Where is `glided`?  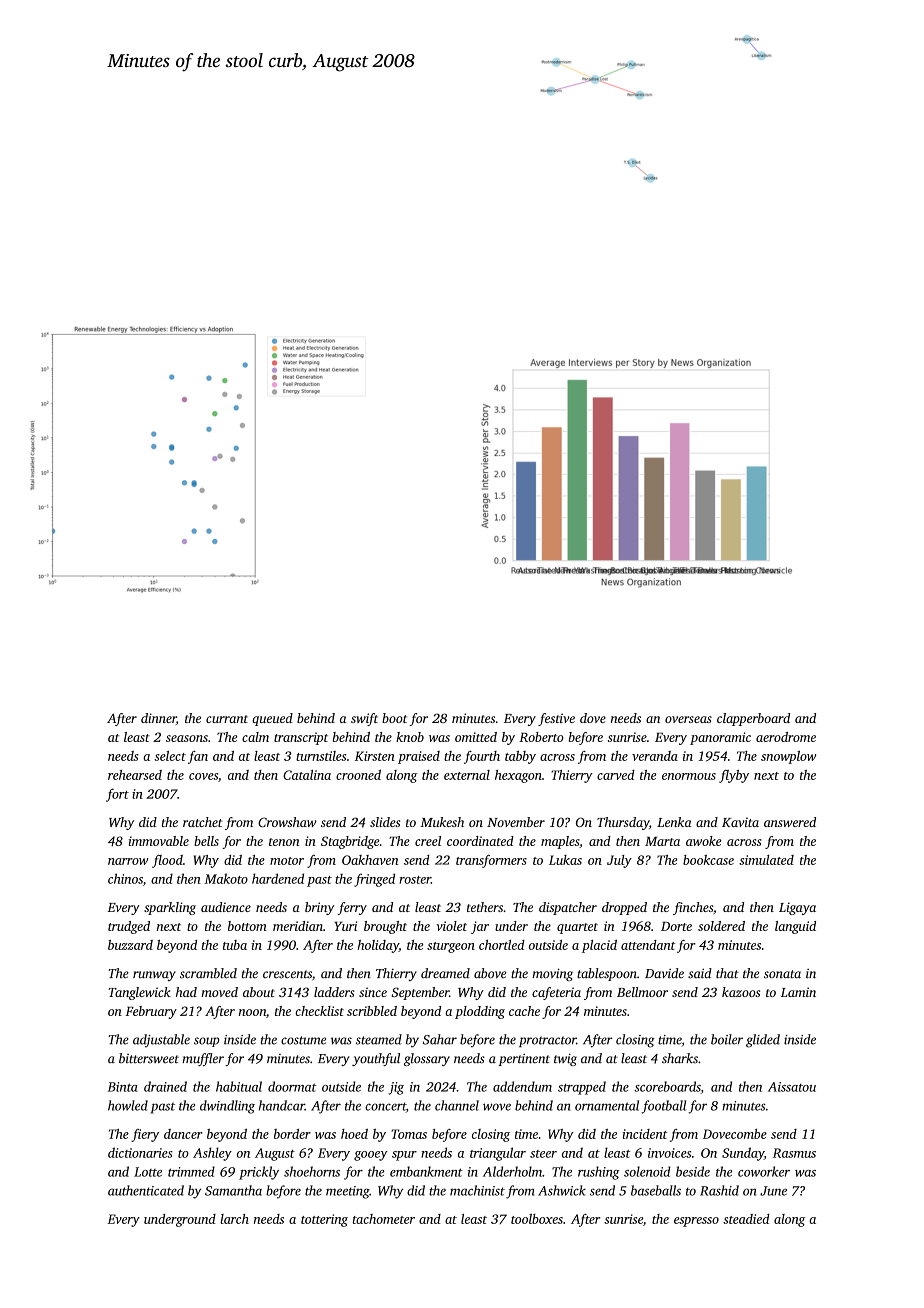
glided is located at coordinates (763, 1041).
